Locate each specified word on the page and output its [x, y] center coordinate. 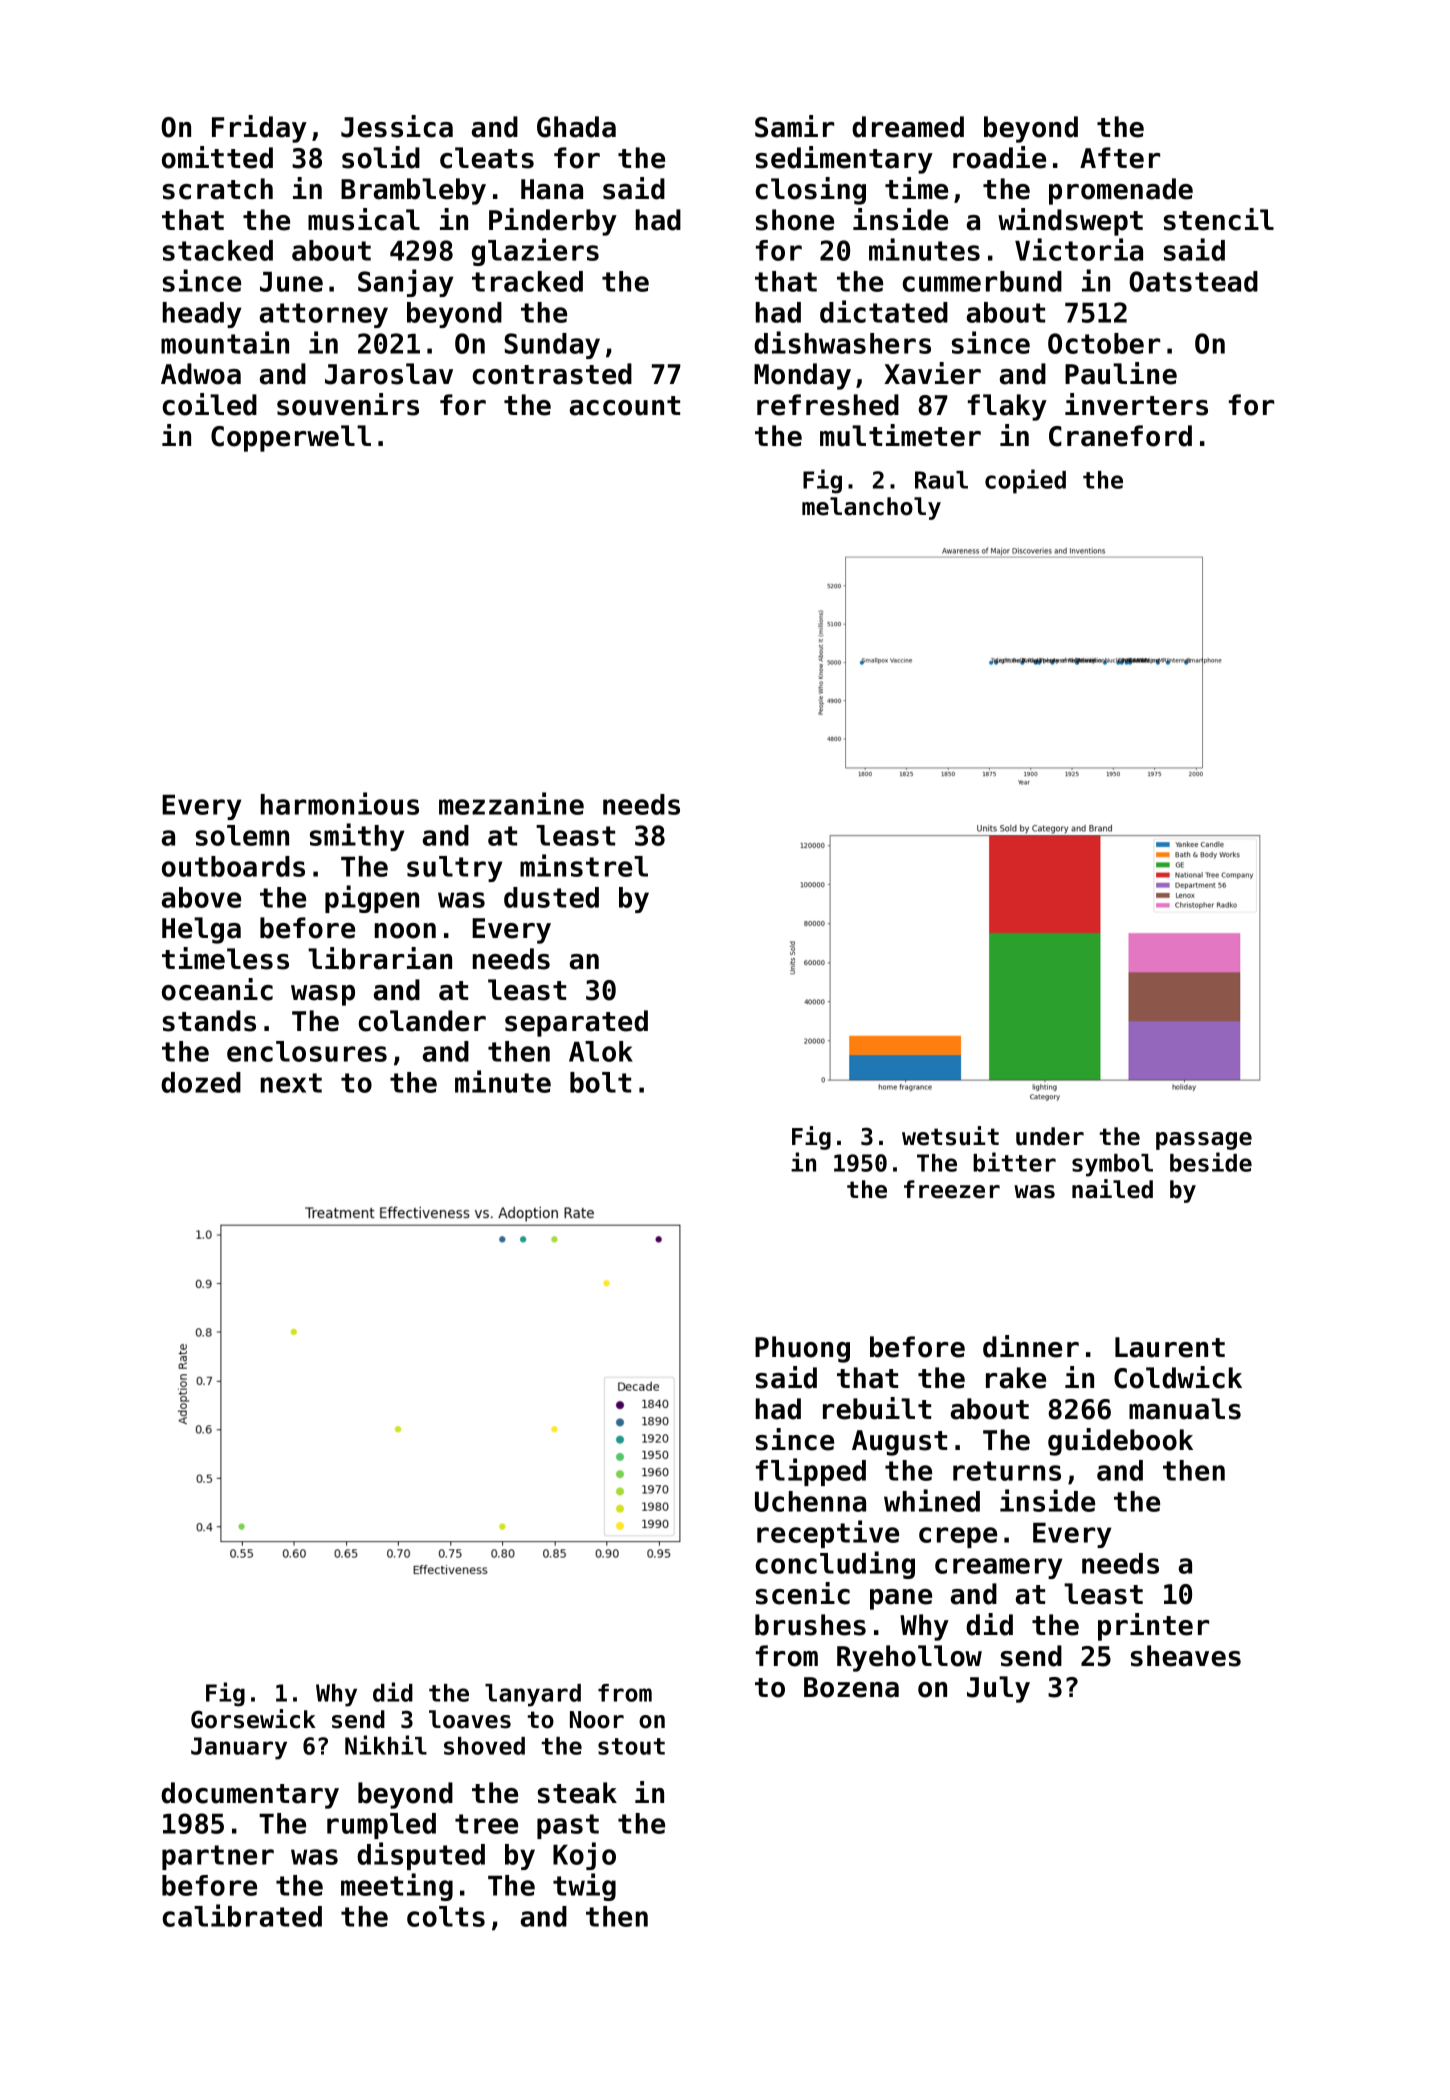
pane [901, 1599]
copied [1025, 481]
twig [584, 1887]
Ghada [576, 127]
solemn [242, 835]
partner [218, 1857]
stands [209, 1021]
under [1050, 1136]
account [625, 406]
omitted [217, 157]
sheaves [1186, 1656]
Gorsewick [253, 1719]
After [1120, 158]
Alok [601, 1051]
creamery [999, 1568]
